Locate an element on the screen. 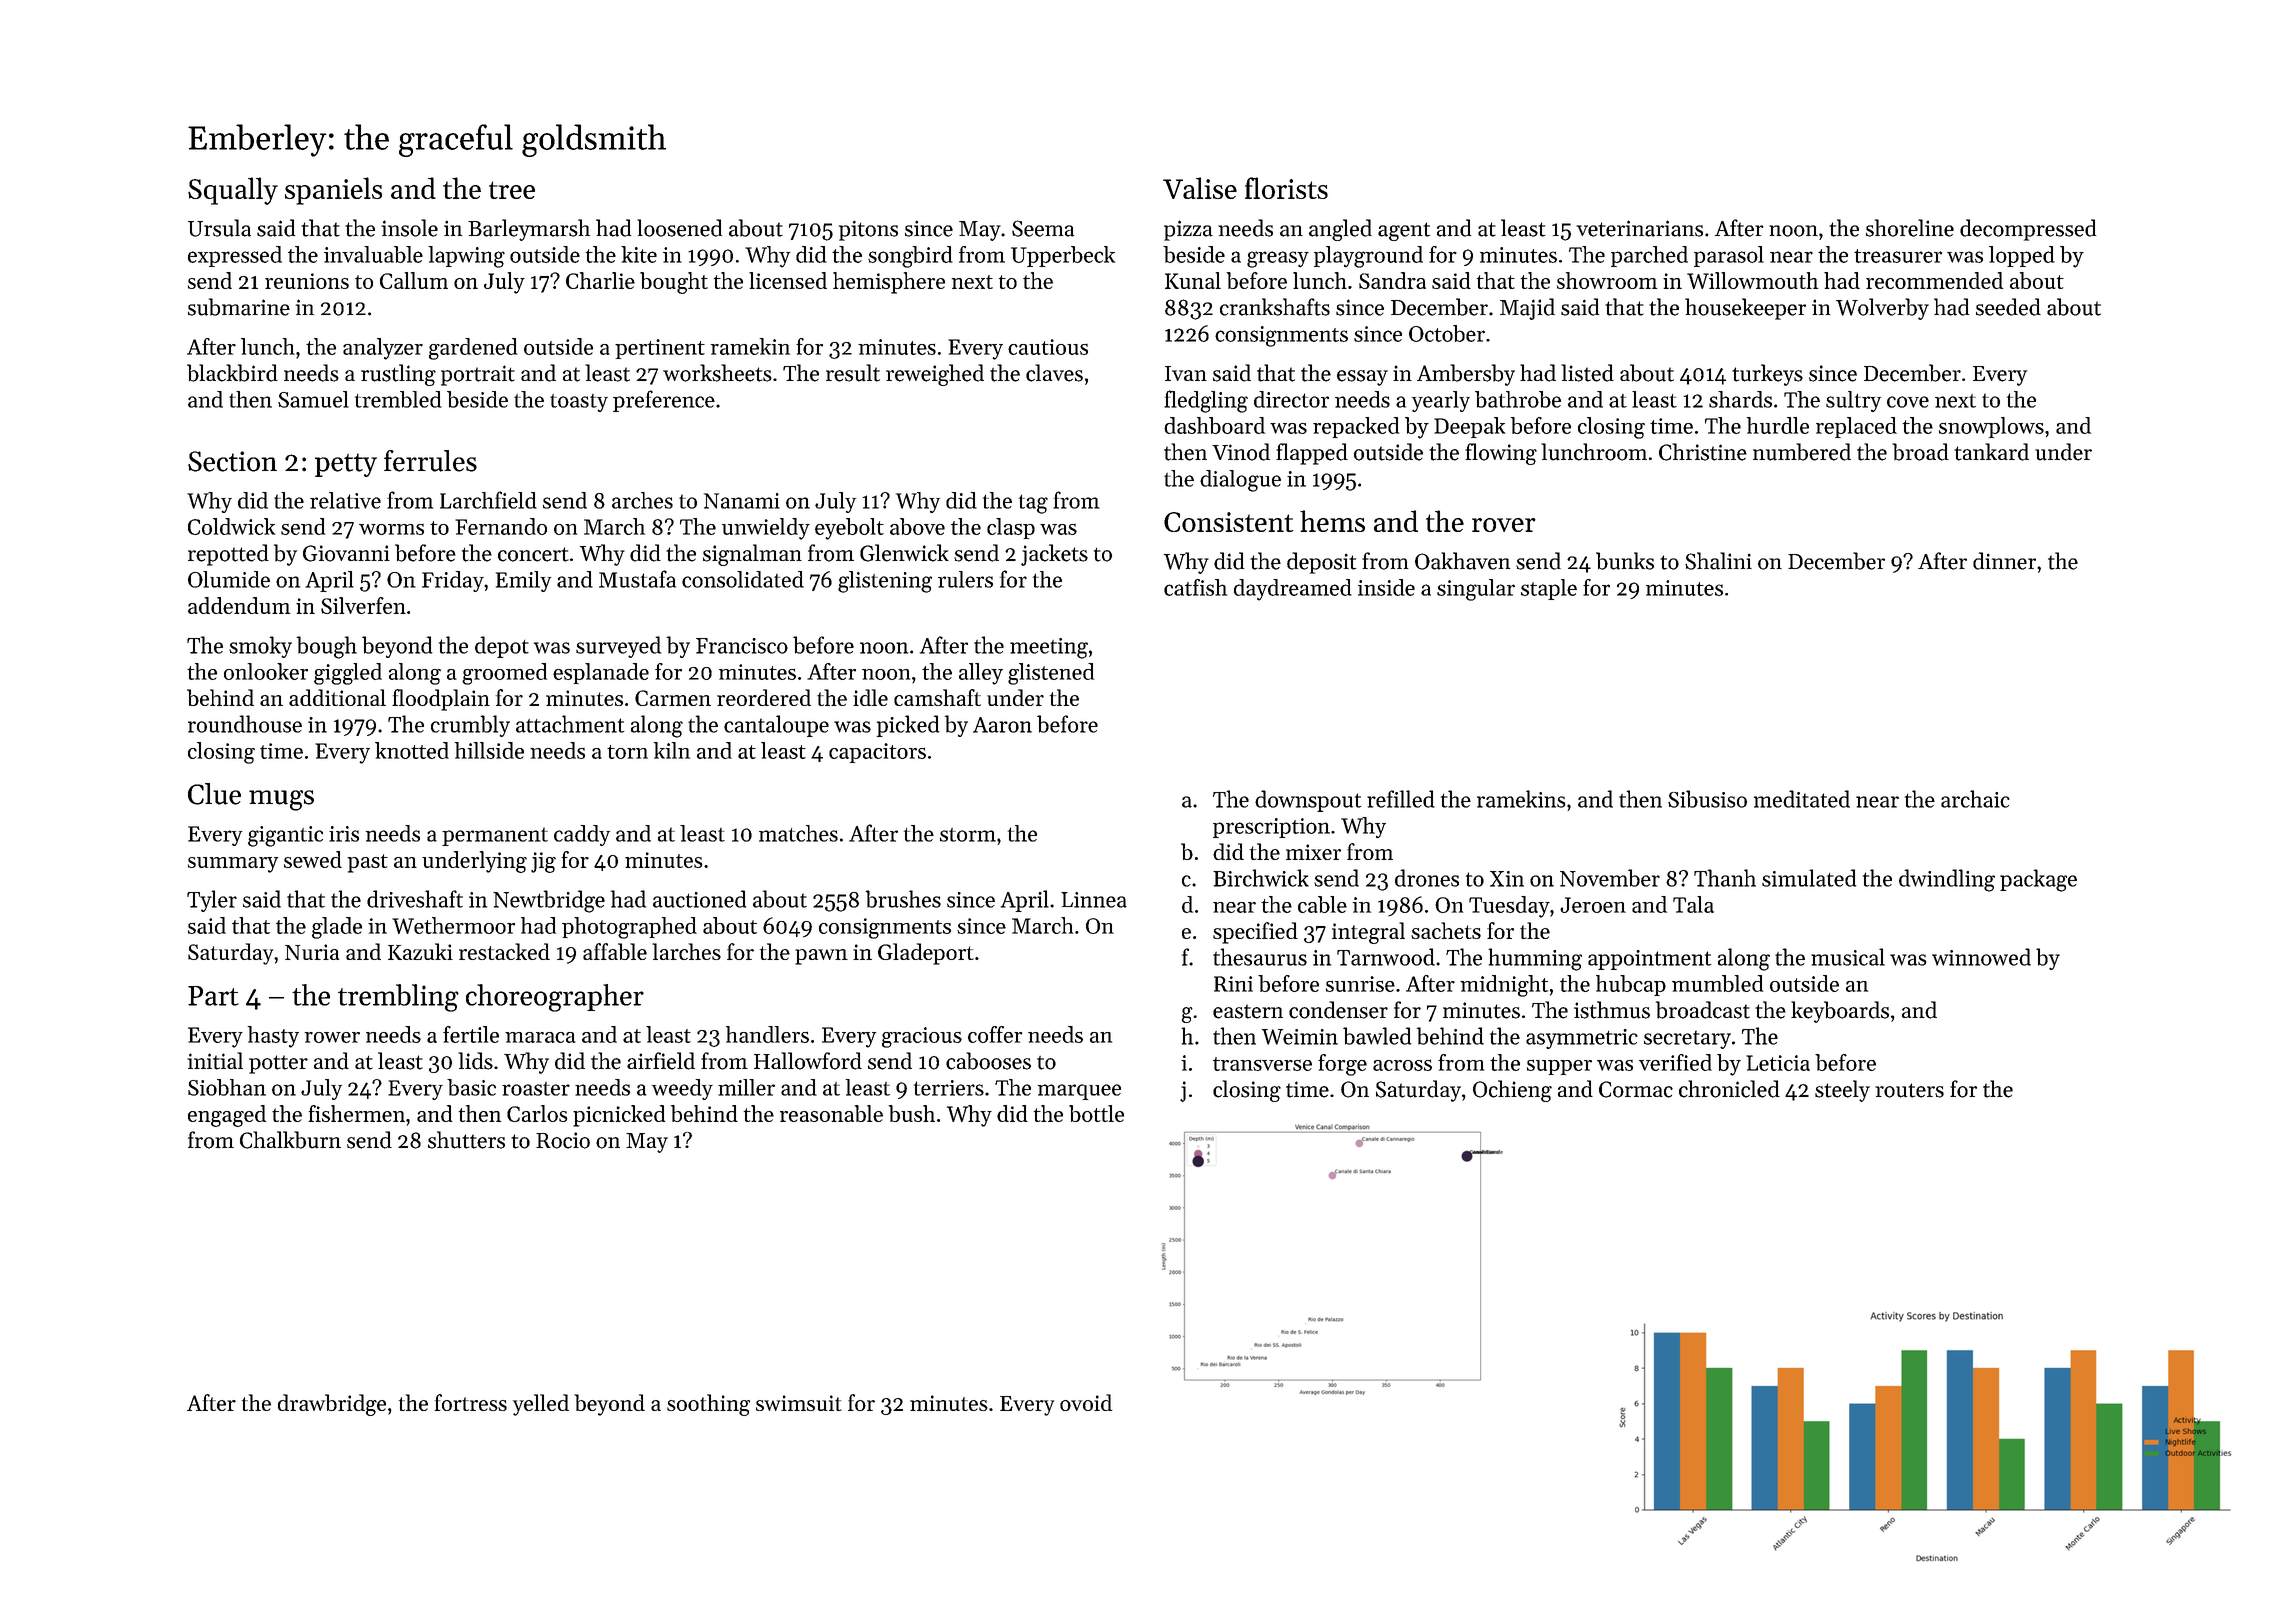 Image resolution: width=2292 pixels, height=1620 pixels. bottle is located at coordinates (1096, 1113).
